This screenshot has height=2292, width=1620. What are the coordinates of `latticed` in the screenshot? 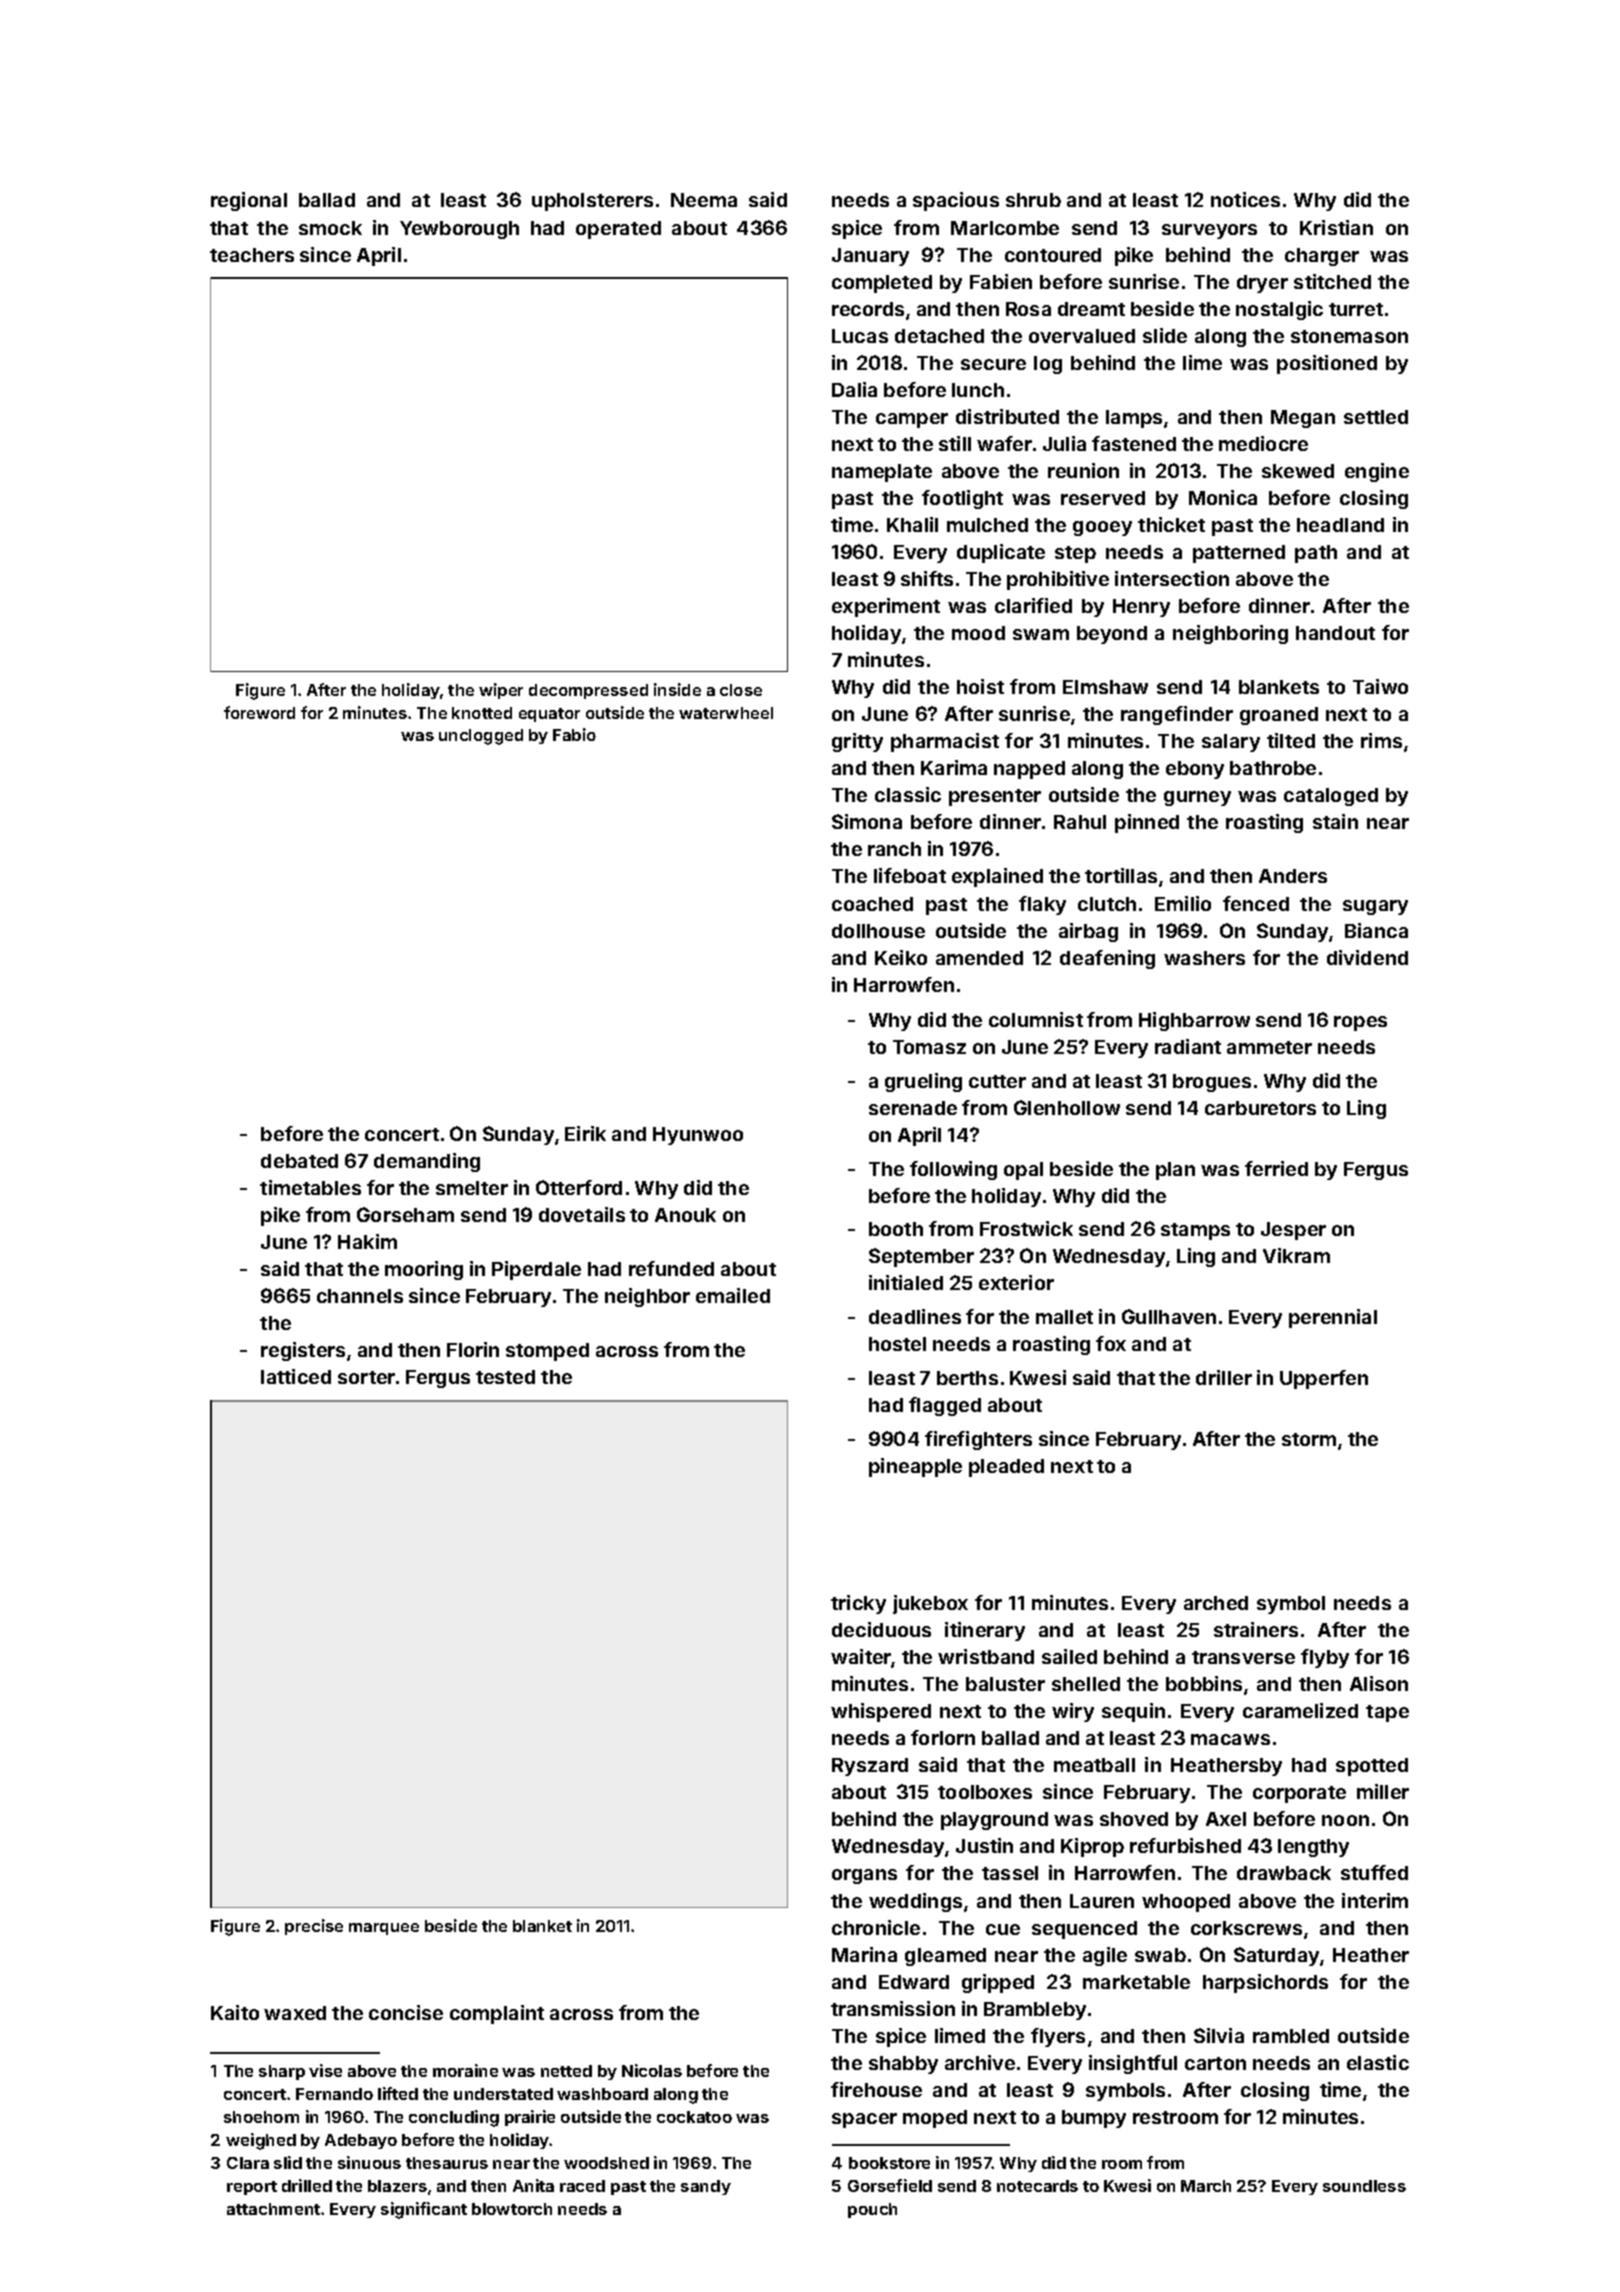 It's located at (296, 1376).
